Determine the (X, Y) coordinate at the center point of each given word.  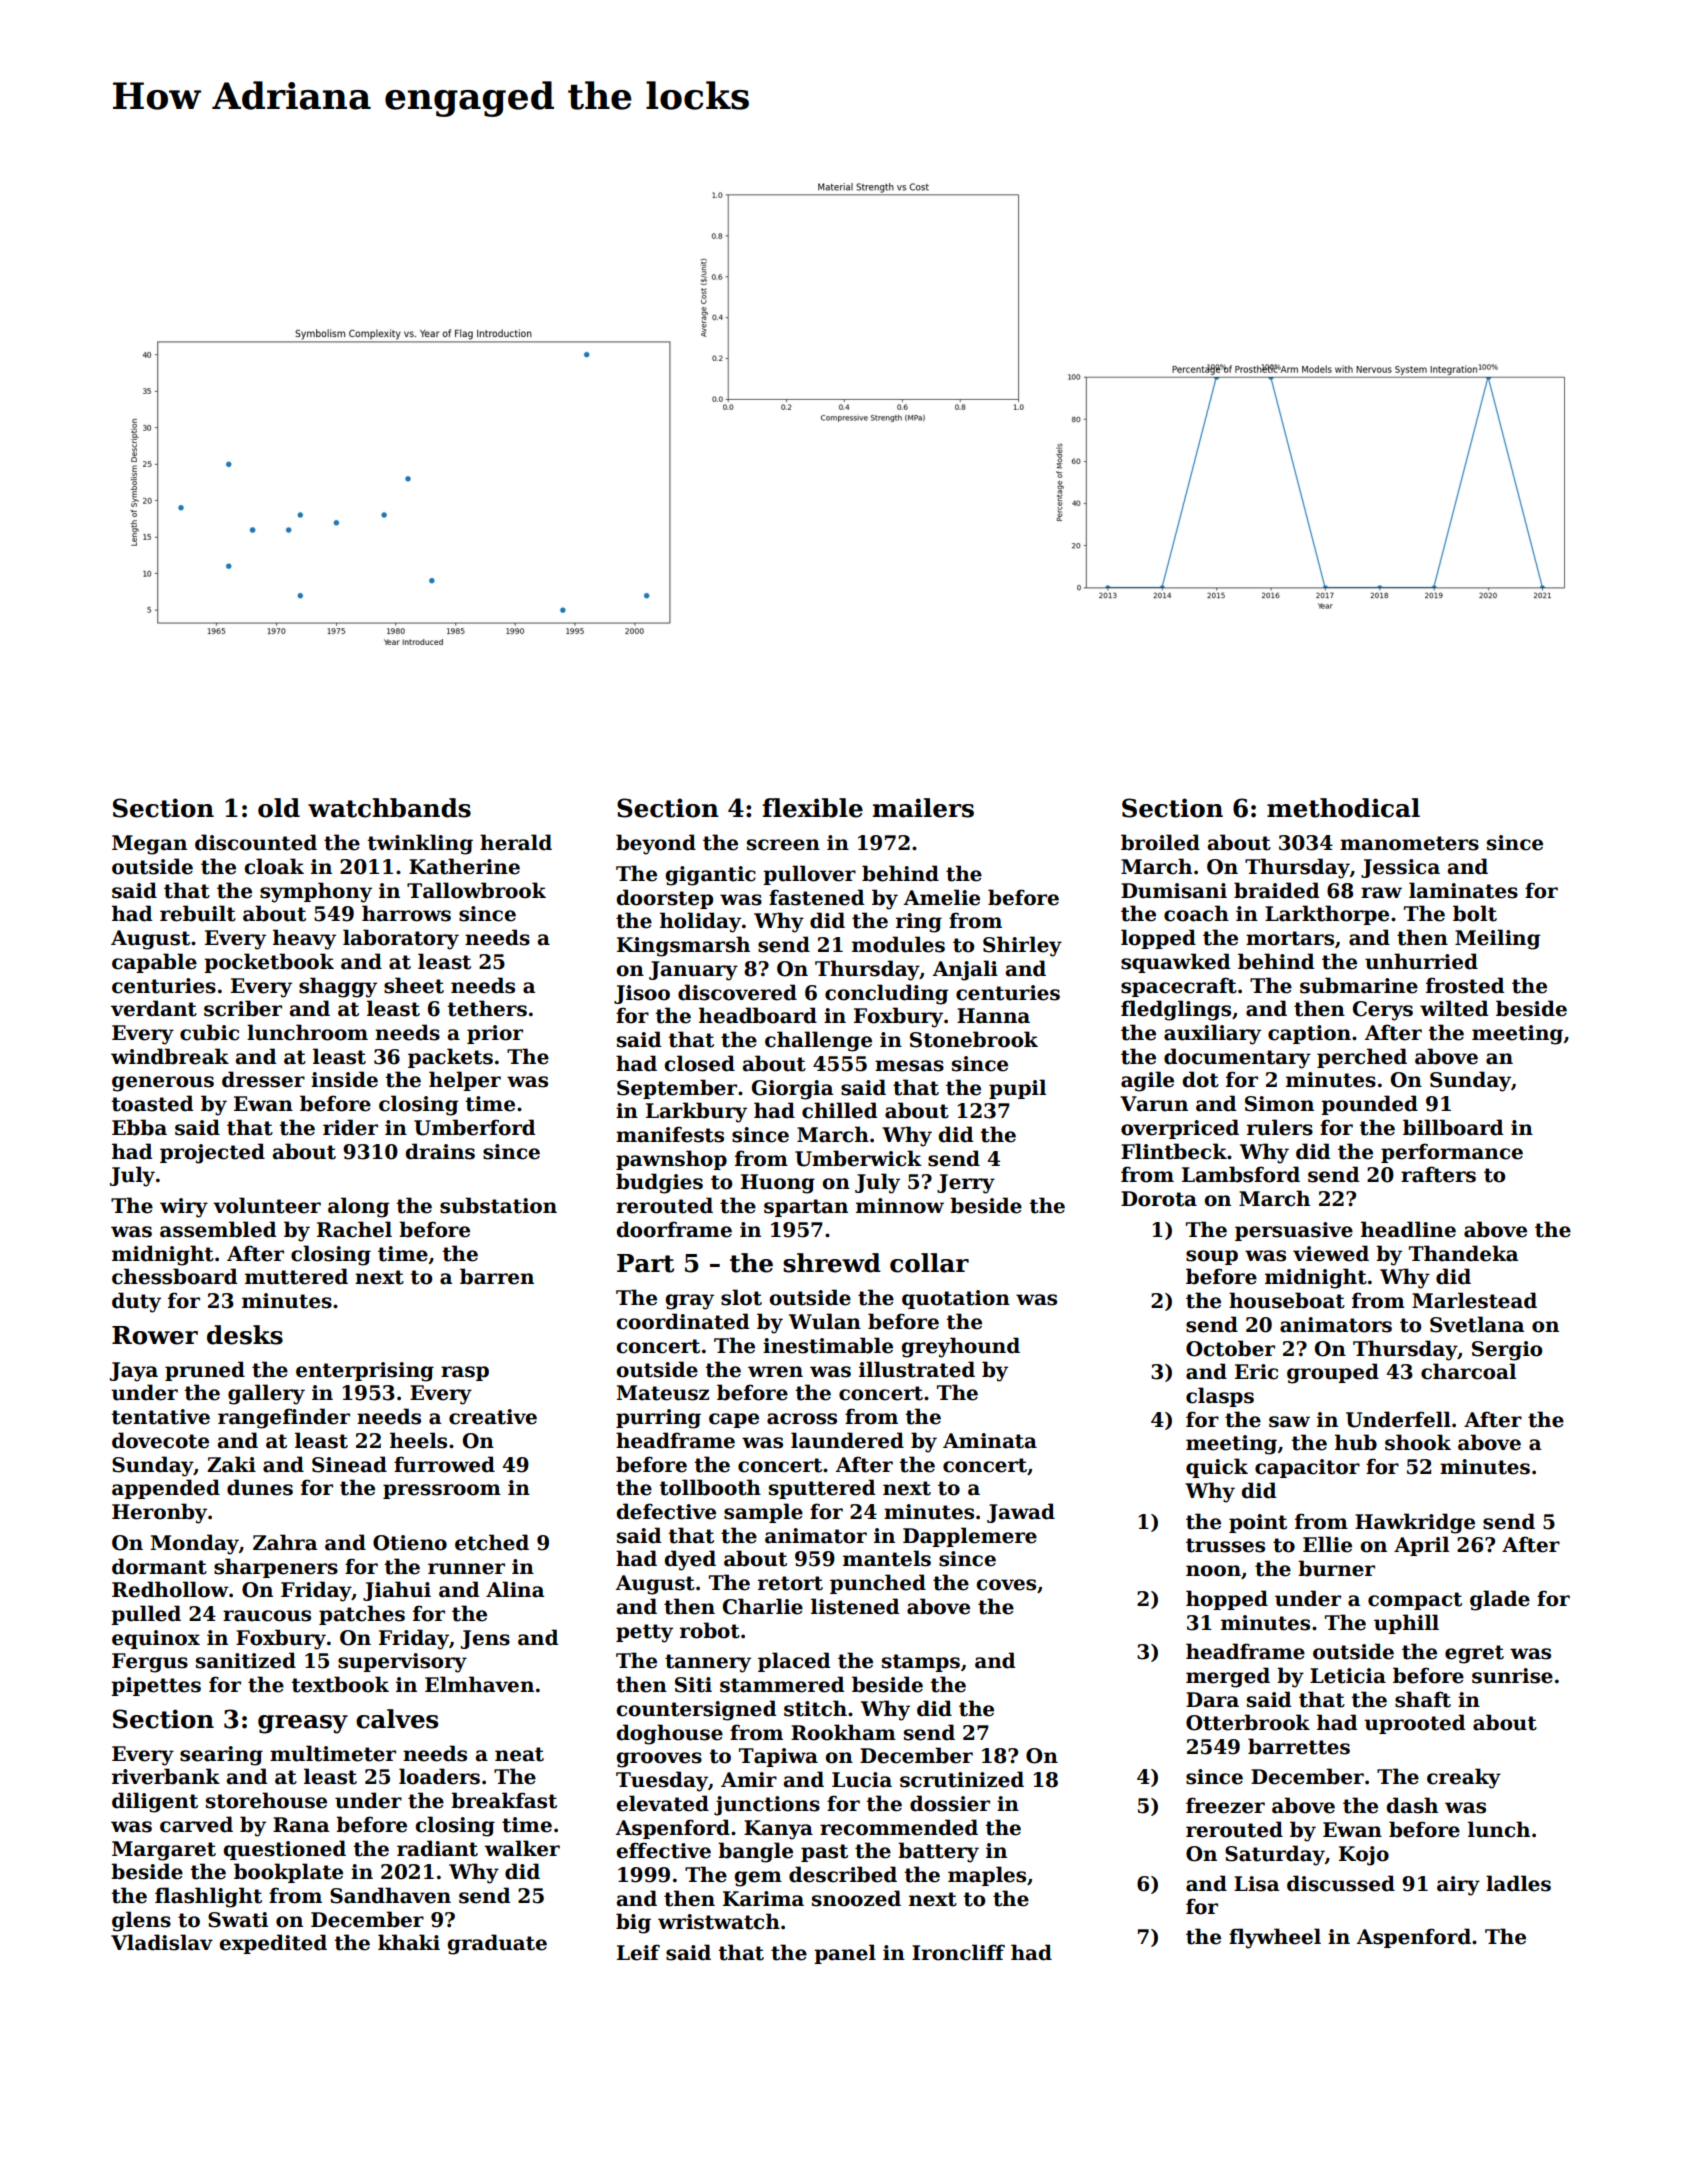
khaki (409, 1942)
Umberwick (858, 1158)
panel (845, 1954)
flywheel (1275, 1938)
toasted (152, 1103)
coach (1196, 913)
